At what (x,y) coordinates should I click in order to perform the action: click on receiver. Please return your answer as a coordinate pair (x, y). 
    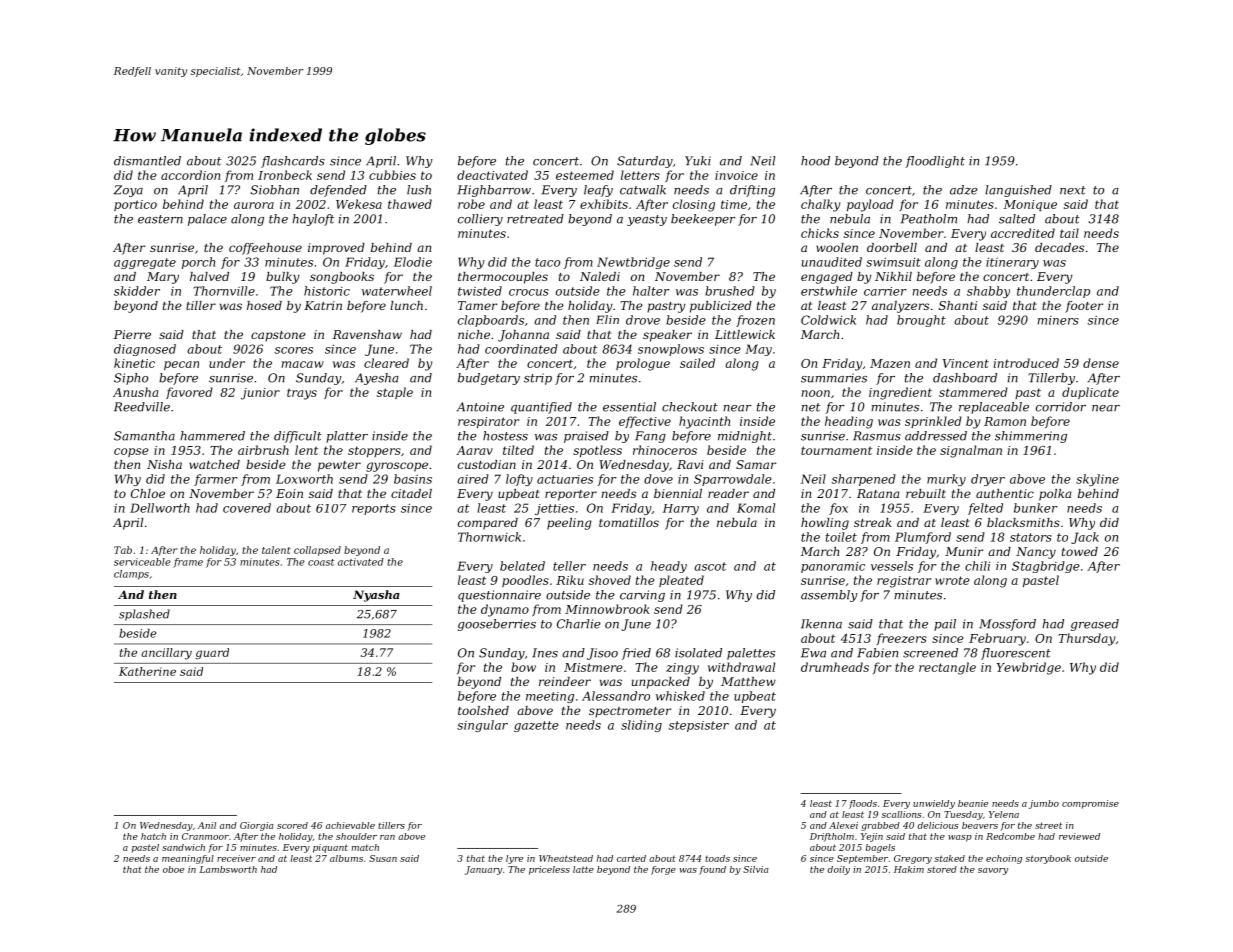
    Looking at the image, I should click on (236, 858).
